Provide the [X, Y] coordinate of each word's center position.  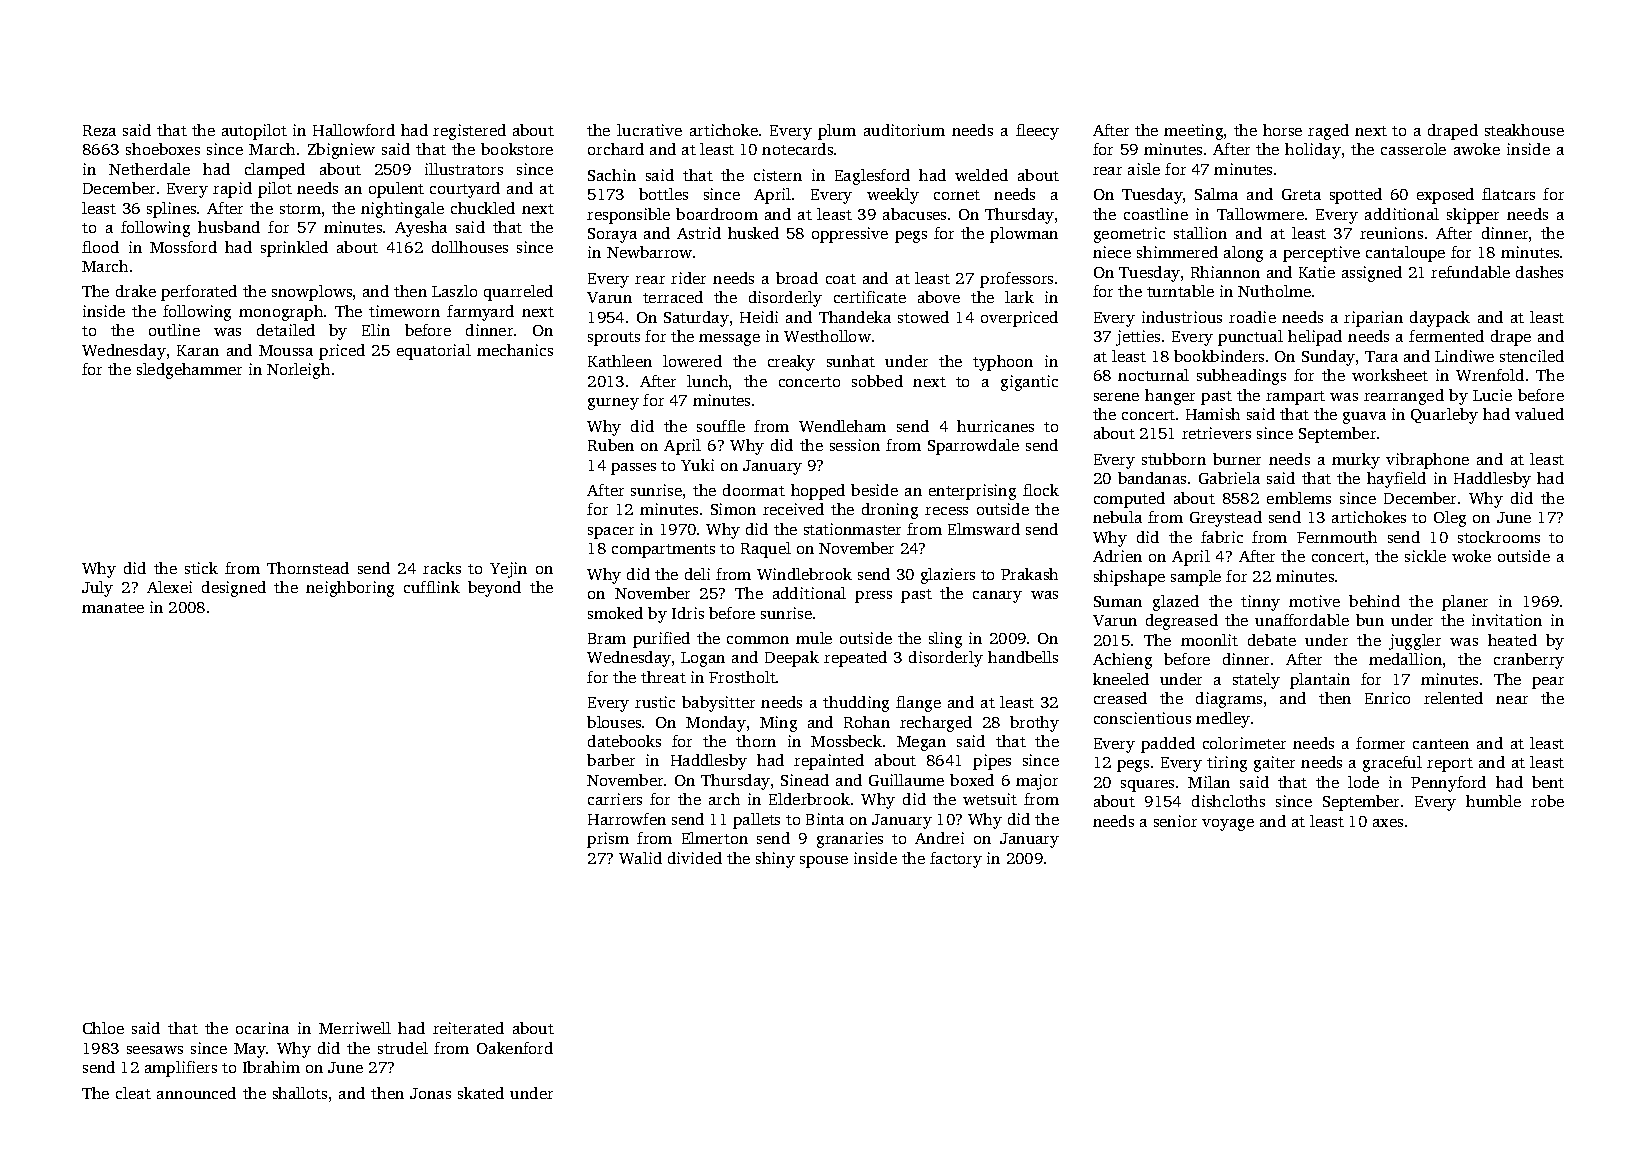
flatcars [1508, 194]
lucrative [649, 130]
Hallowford [354, 130]
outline [174, 330]
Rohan [867, 722]
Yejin [508, 570]
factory [956, 860]
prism [608, 840]
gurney [613, 404]
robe [1547, 801]
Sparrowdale [973, 447]
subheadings [1241, 377]
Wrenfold [1490, 375]
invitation [1507, 620]
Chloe [103, 1028]
